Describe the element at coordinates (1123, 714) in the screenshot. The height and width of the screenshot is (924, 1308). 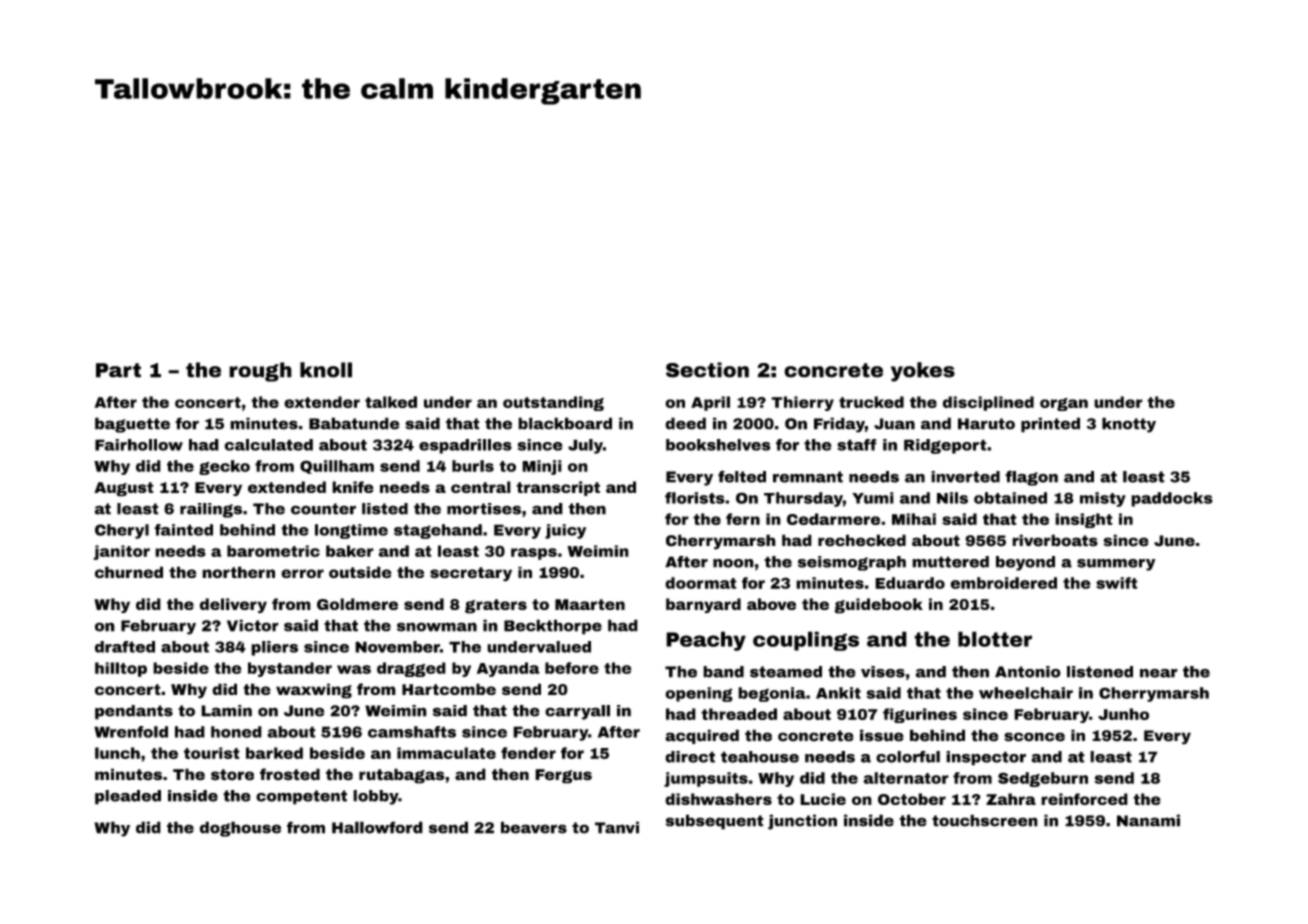
I see `Junho` at that location.
